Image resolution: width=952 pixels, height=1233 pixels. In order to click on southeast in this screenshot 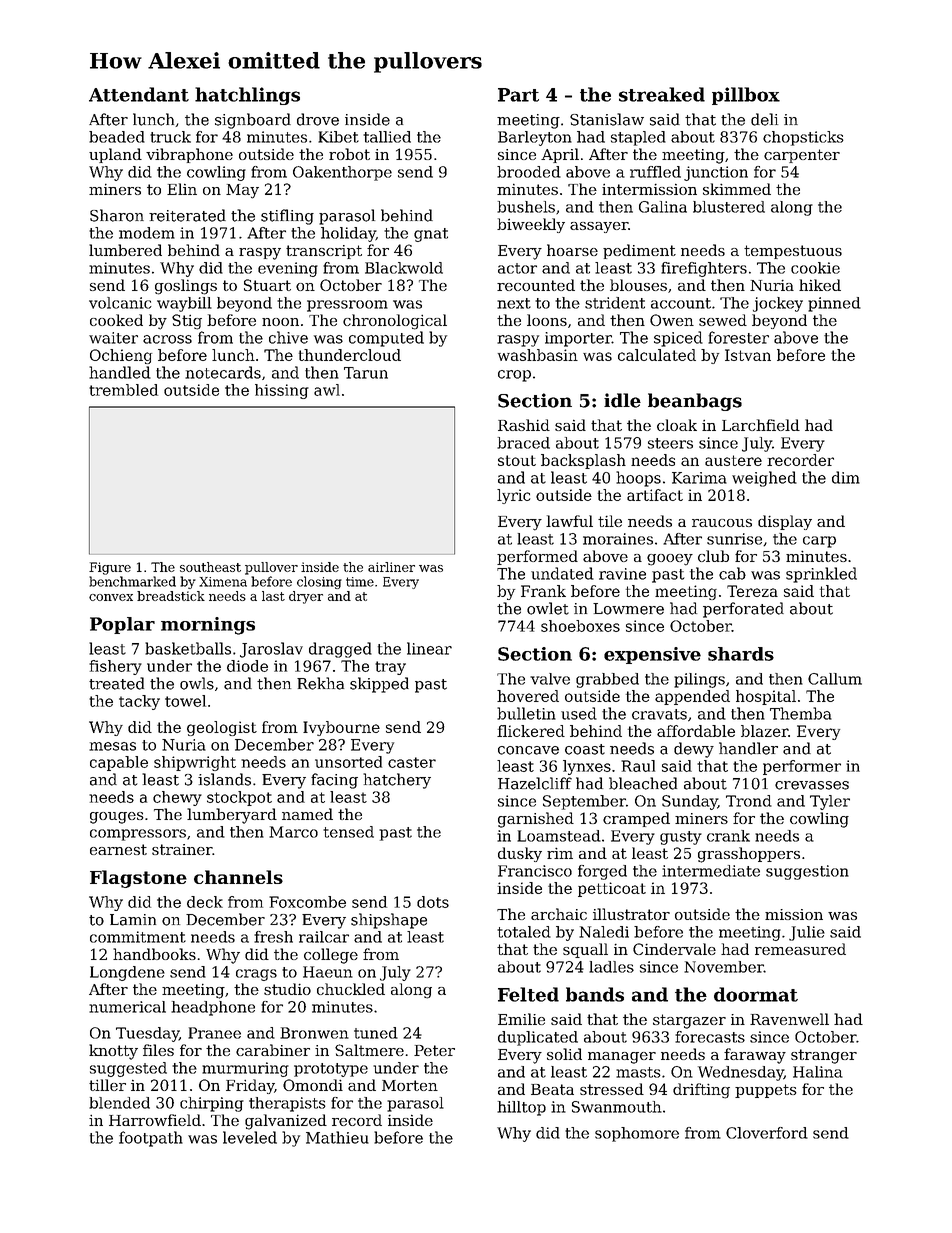, I will do `click(210, 567)`.
